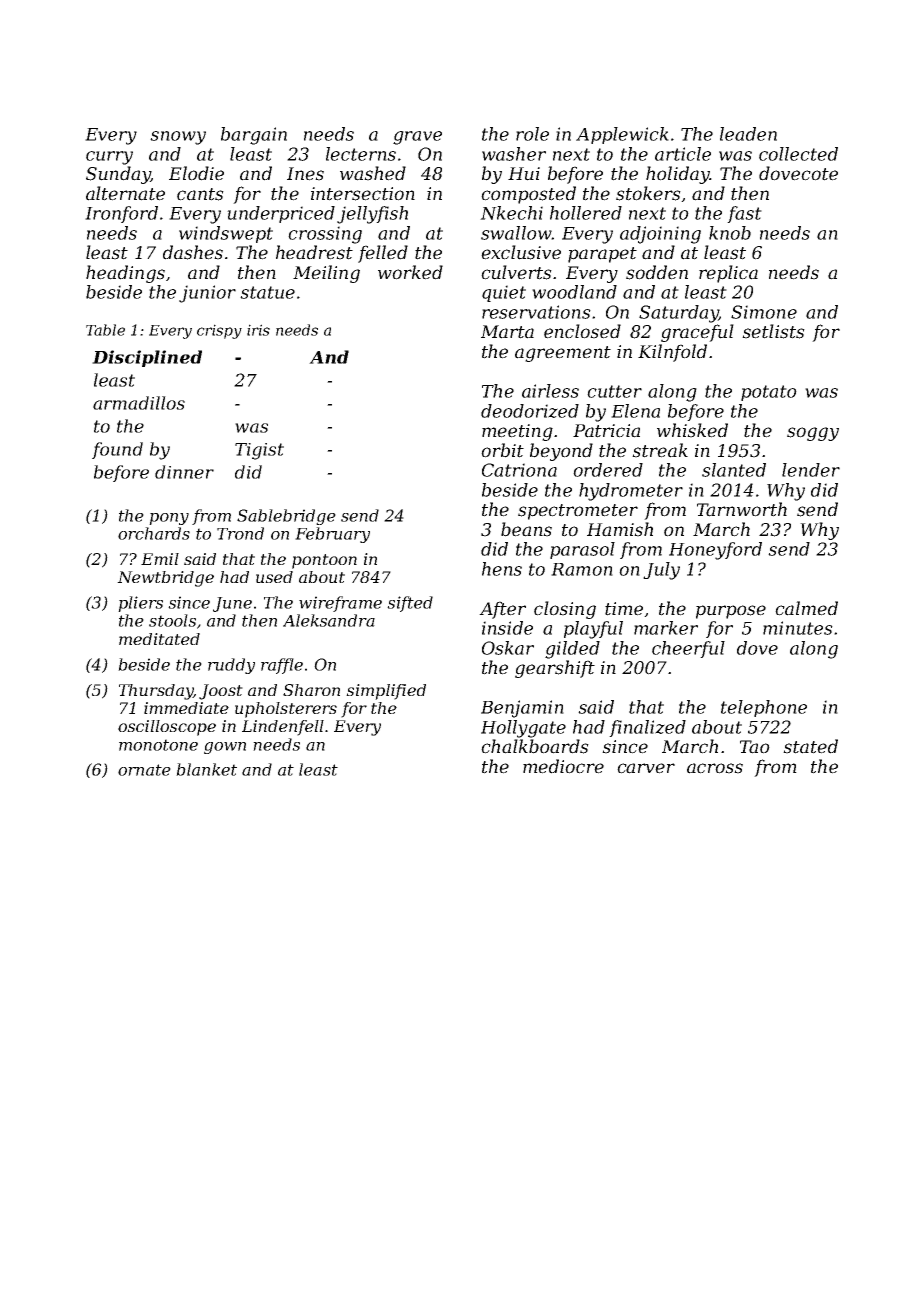 This screenshot has height=1308, width=924. I want to click on closing, so click(565, 610).
